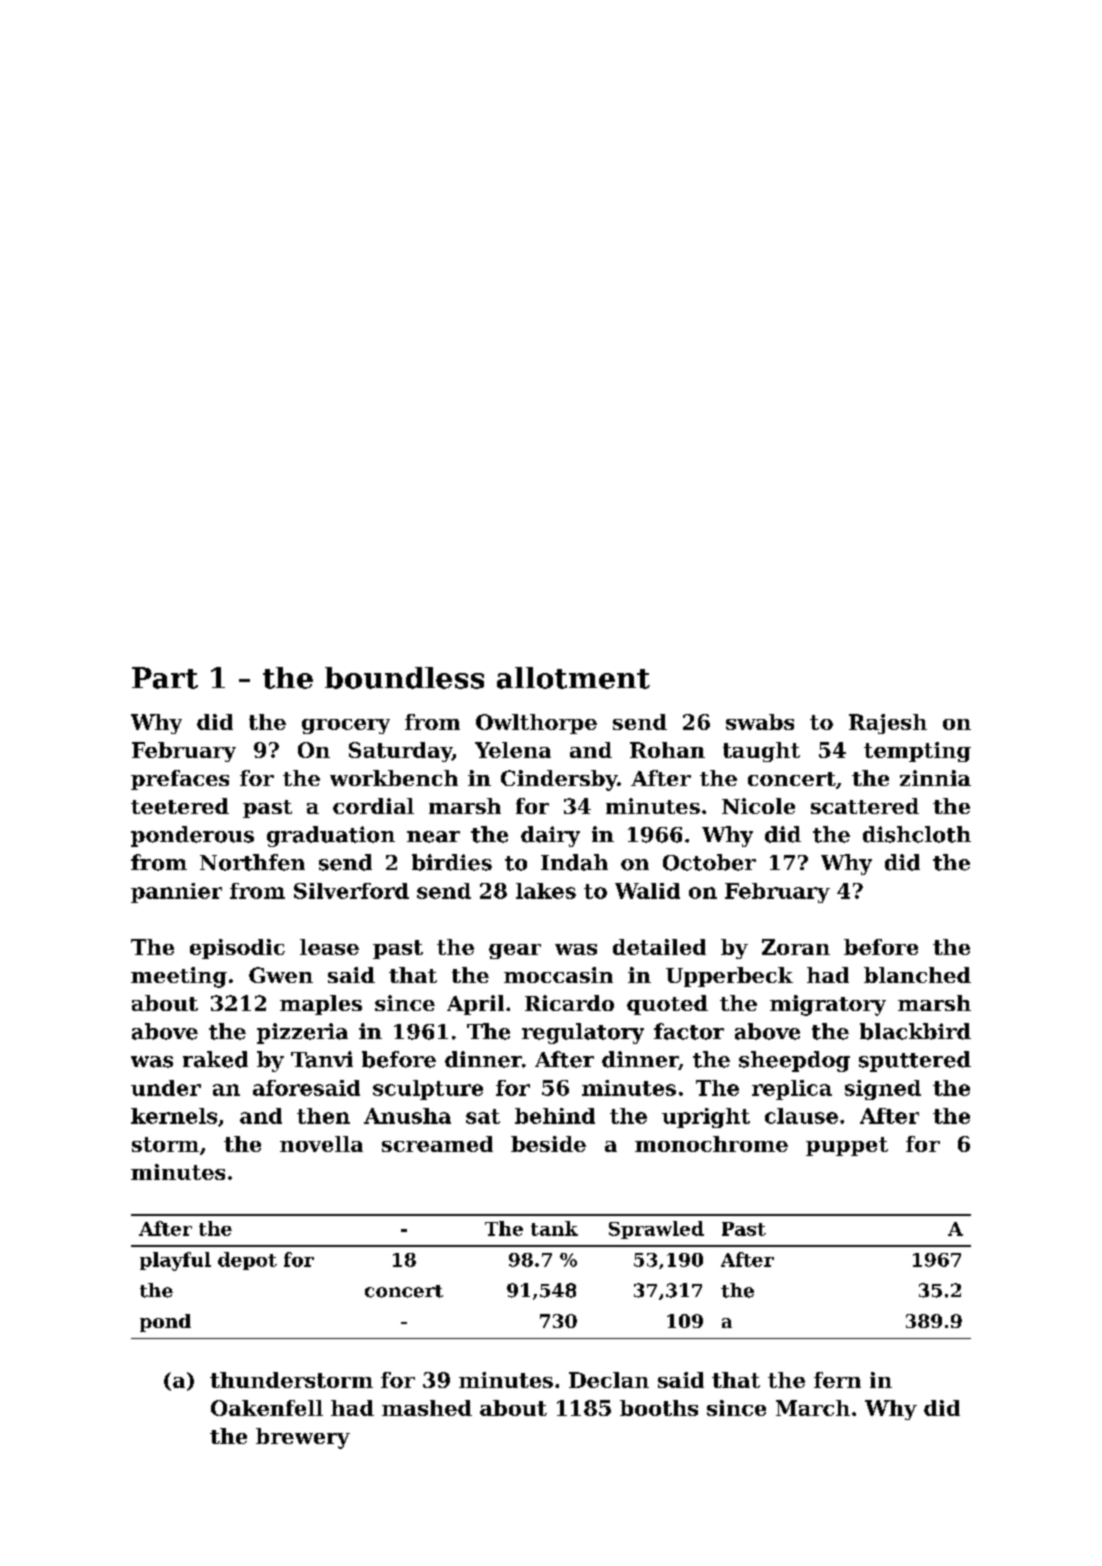  Describe the element at coordinates (573, 678) in the image. I see `allotment` at that location.
